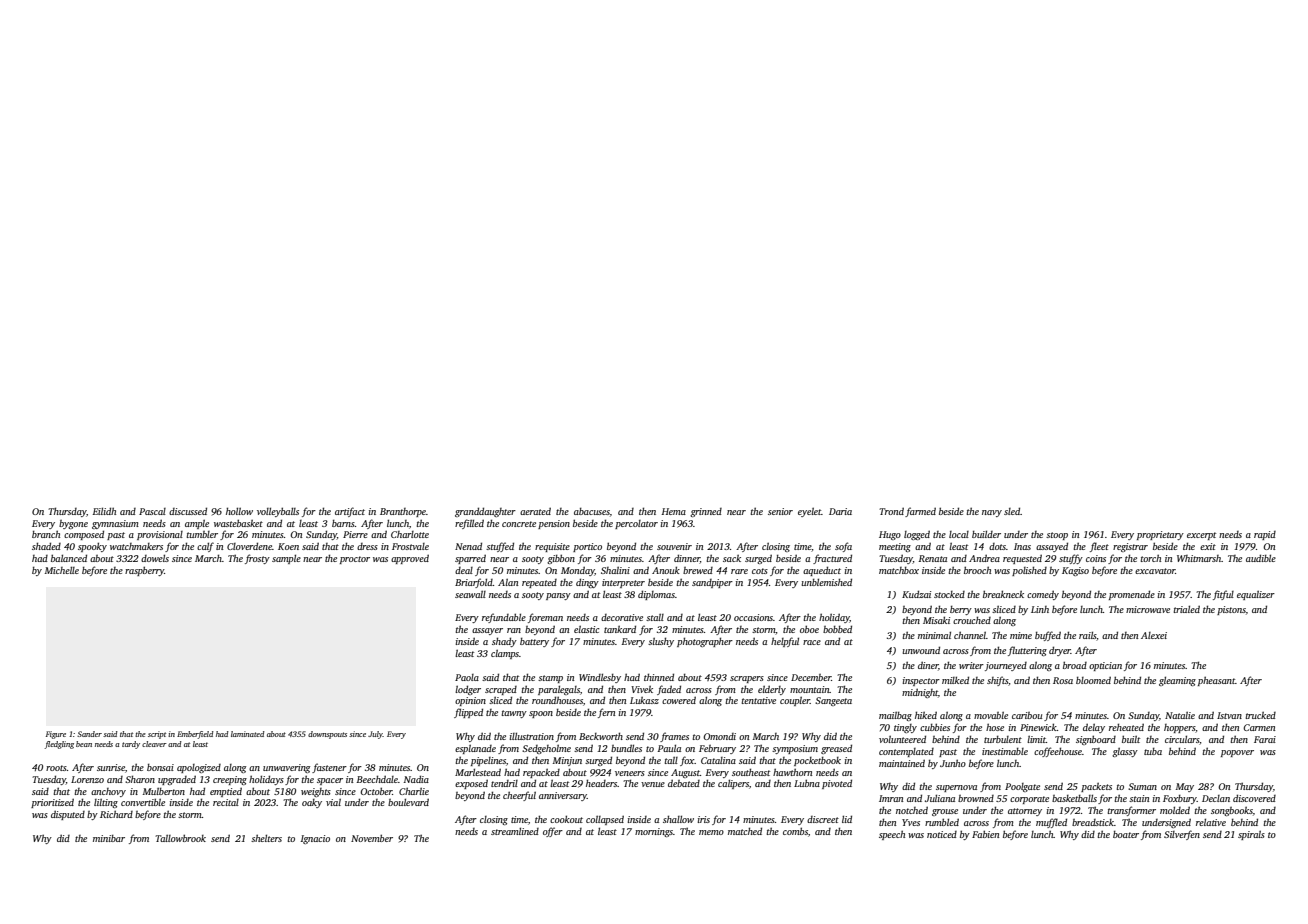 The image size is (1308, 924). Describe the element at coordinates (350, 512) in the screenshot. I see `artifact` at that location.
